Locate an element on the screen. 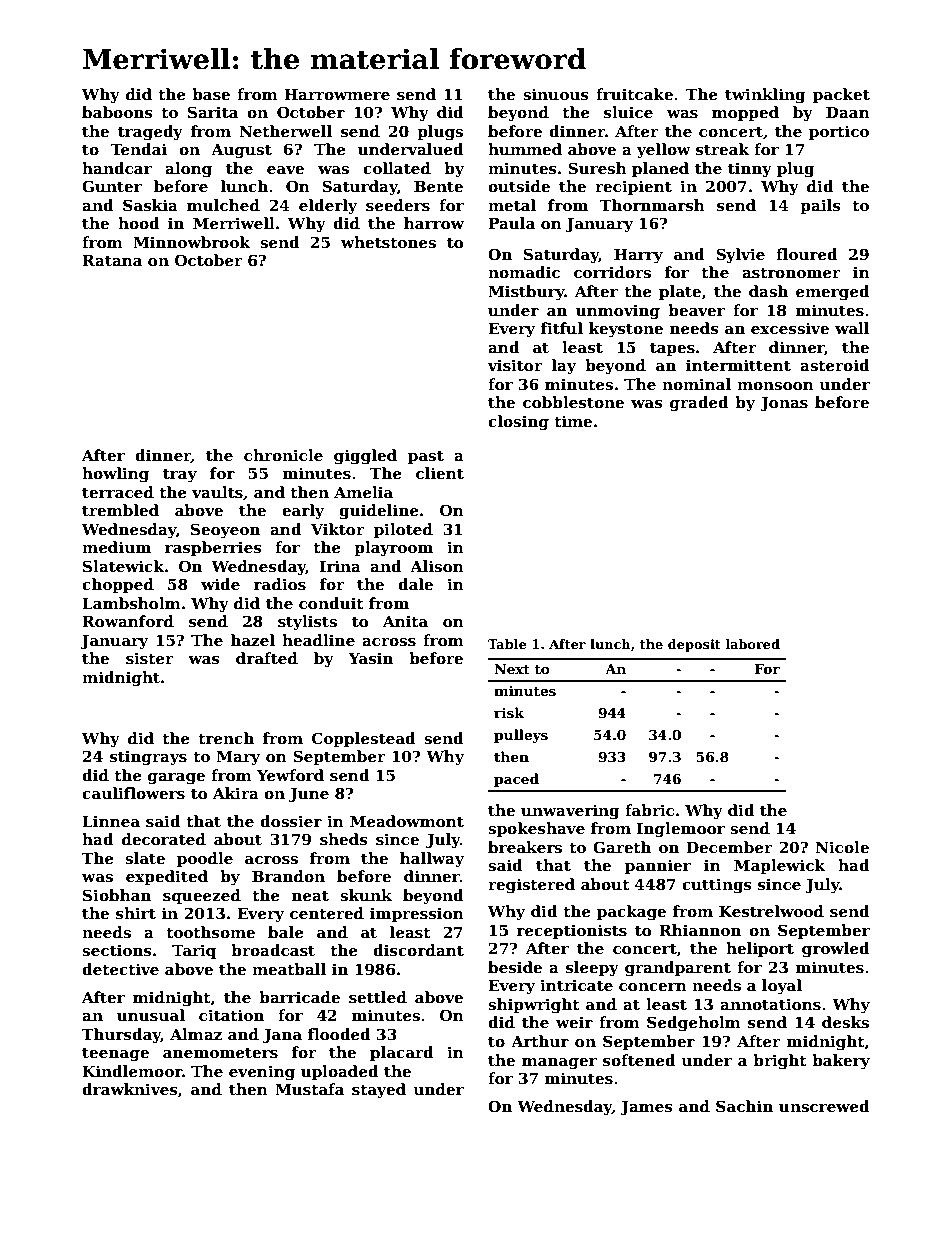 This screenshot has width=952, height=1233. closing is located at coordinates (518, 423).
